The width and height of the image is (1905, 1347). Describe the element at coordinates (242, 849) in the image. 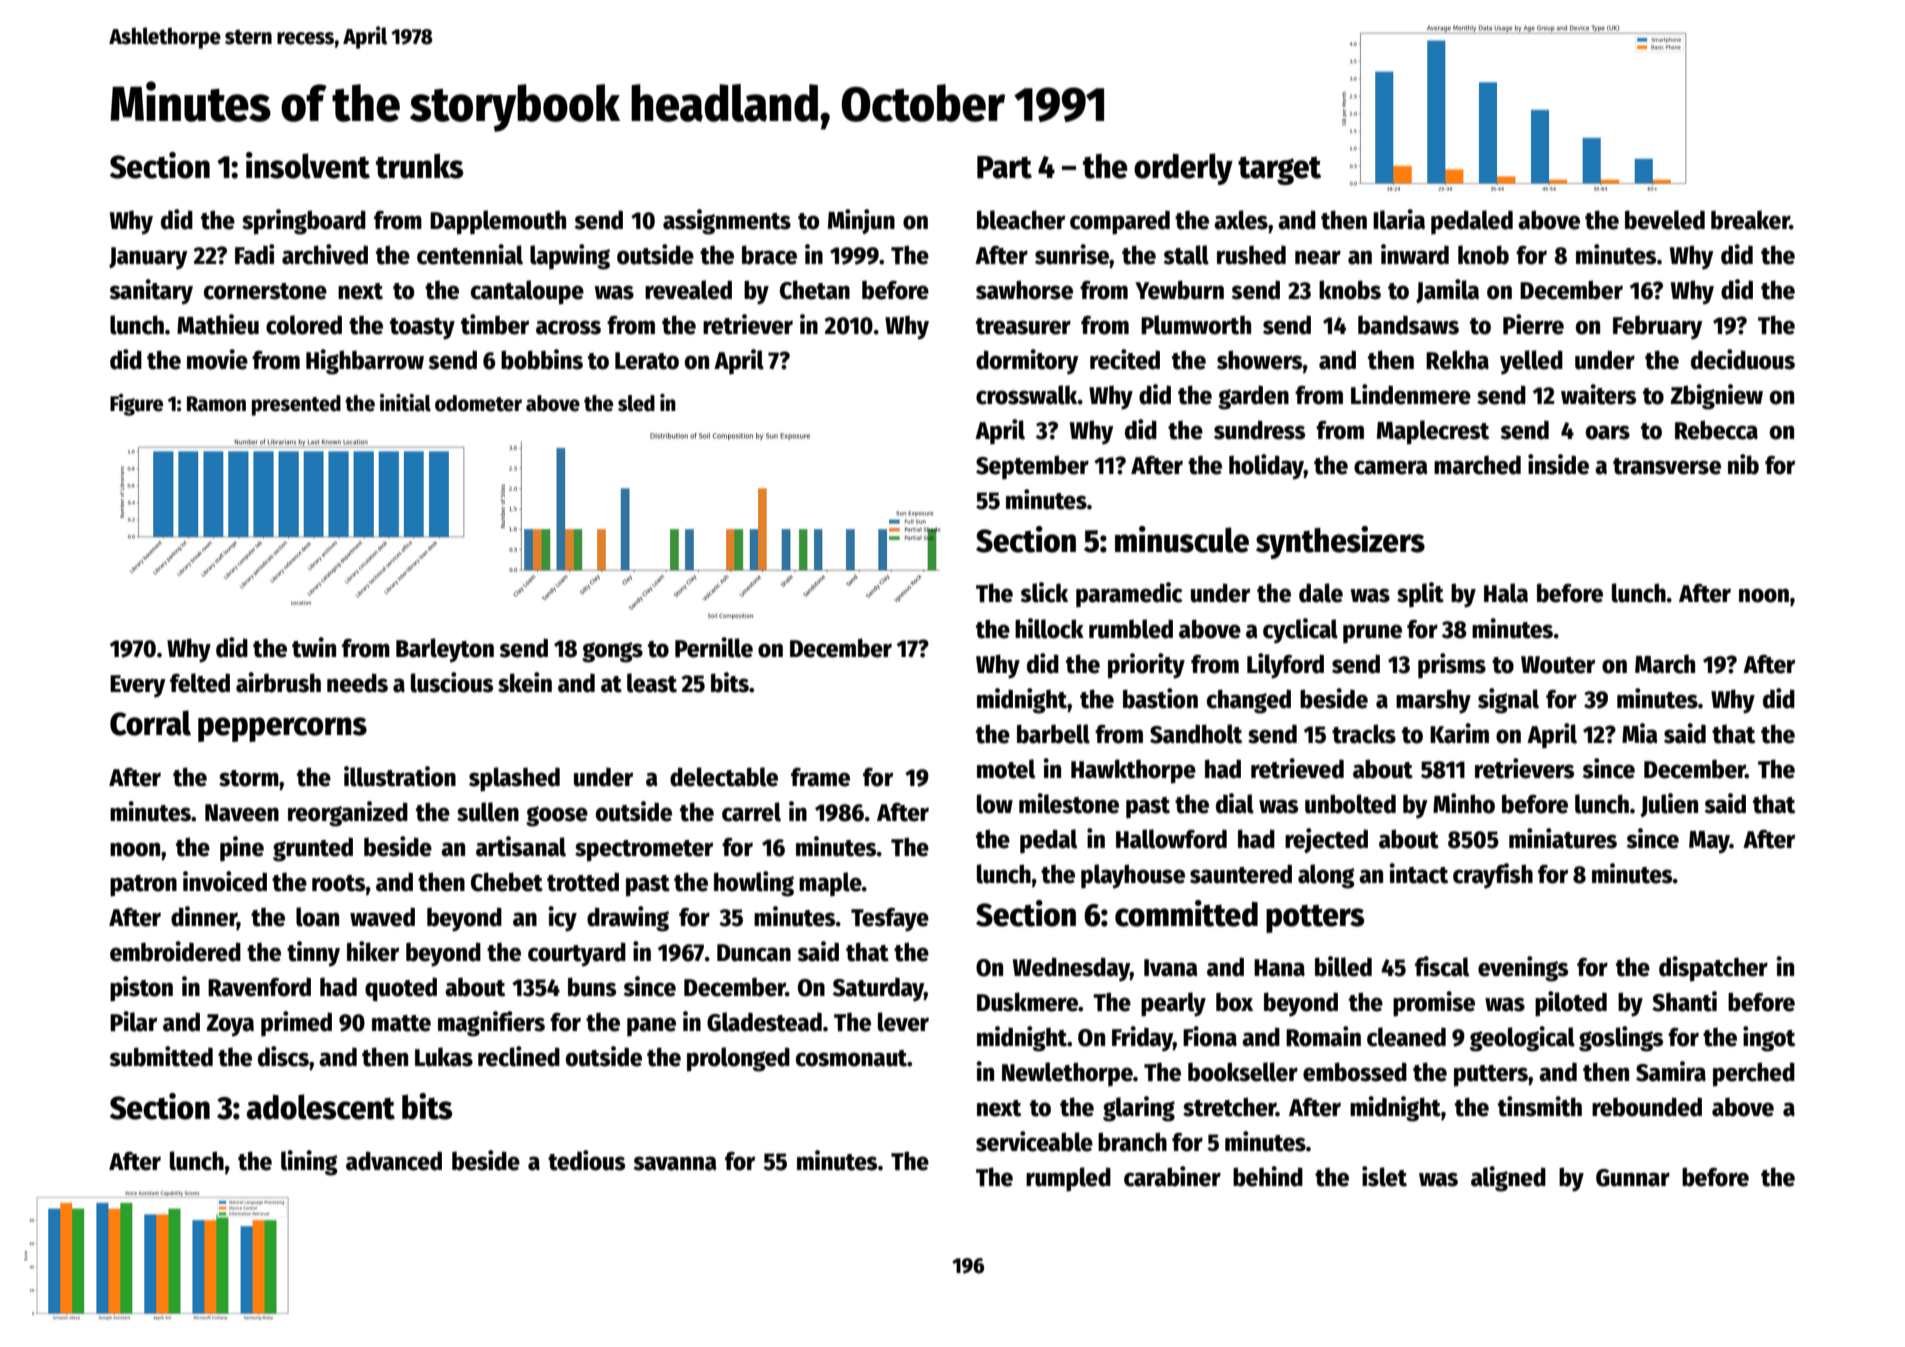

I see `pine` at that location.
